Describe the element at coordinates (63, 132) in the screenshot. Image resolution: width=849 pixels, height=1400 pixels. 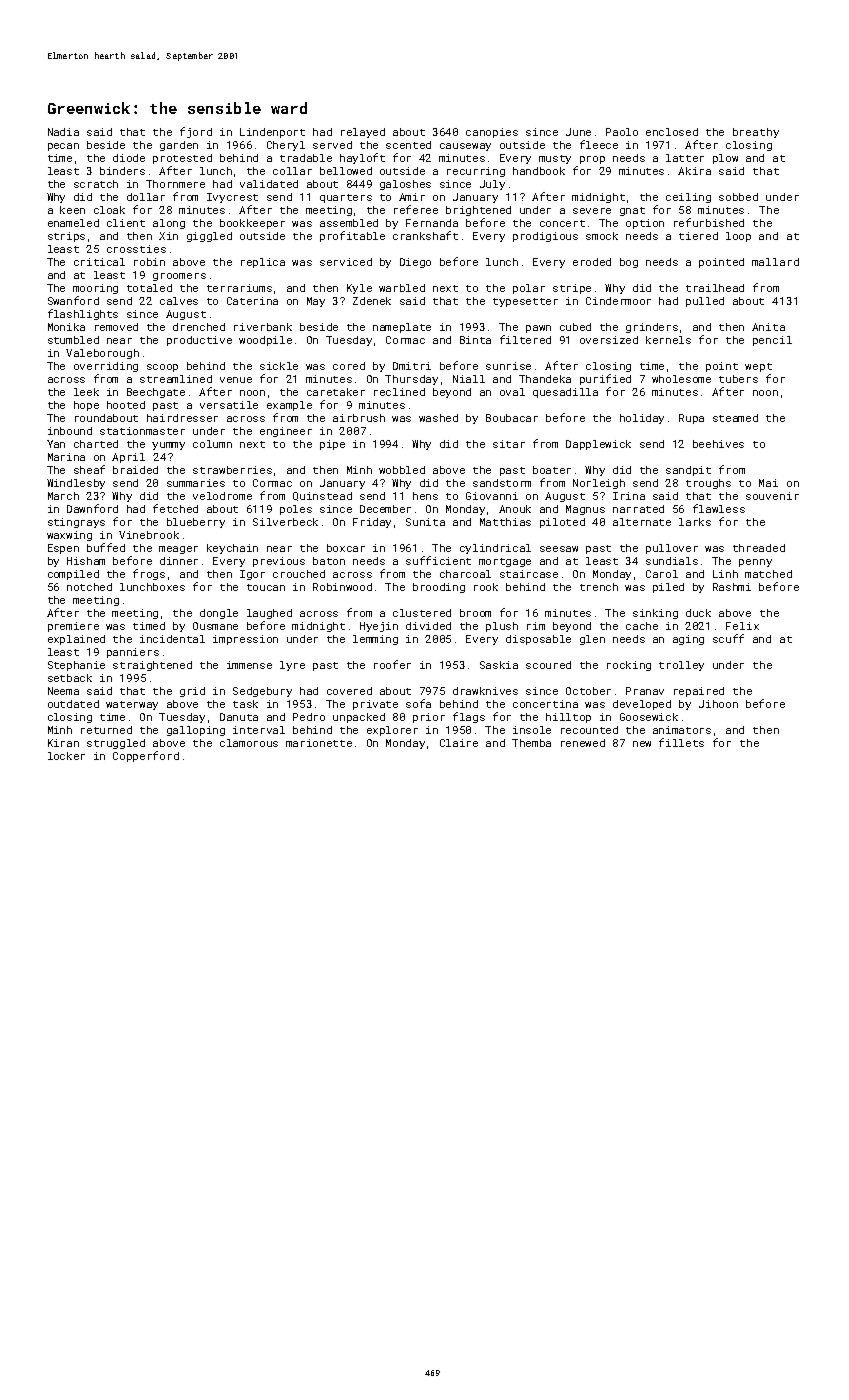
I see `Nadia` at that location.
